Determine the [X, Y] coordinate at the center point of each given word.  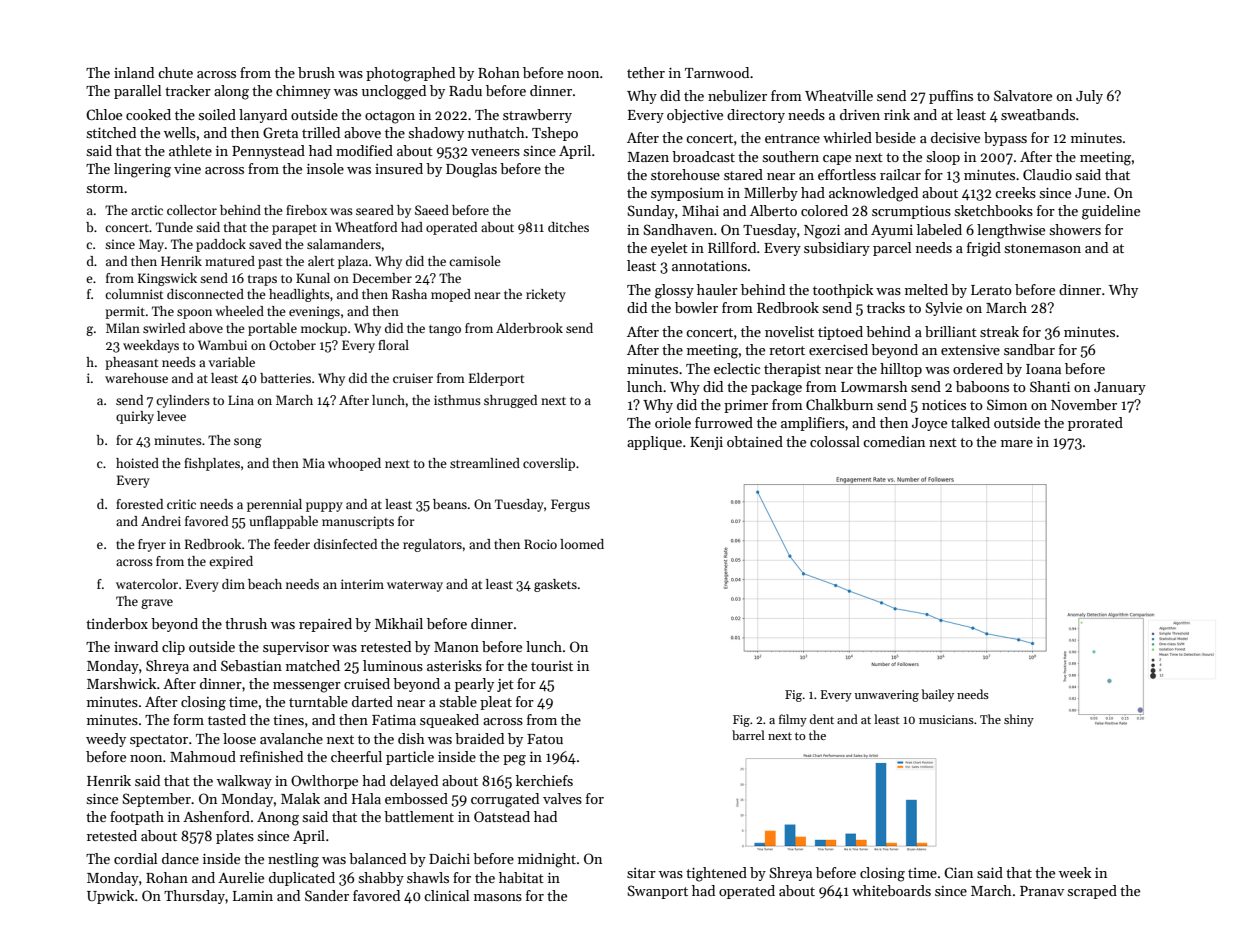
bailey [937, 695]
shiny [1019, 720]
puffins [951, 97]
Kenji [706, 443]
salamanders [344, 244]
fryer [152, 545]
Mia [313, 463]
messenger [307, 687]
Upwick [110, 897]
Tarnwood [717, 72]
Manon [456, 647]
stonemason [1043, 248]
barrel [748, 735]
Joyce [929, 424]
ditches [568, 227]
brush [316, 72]
